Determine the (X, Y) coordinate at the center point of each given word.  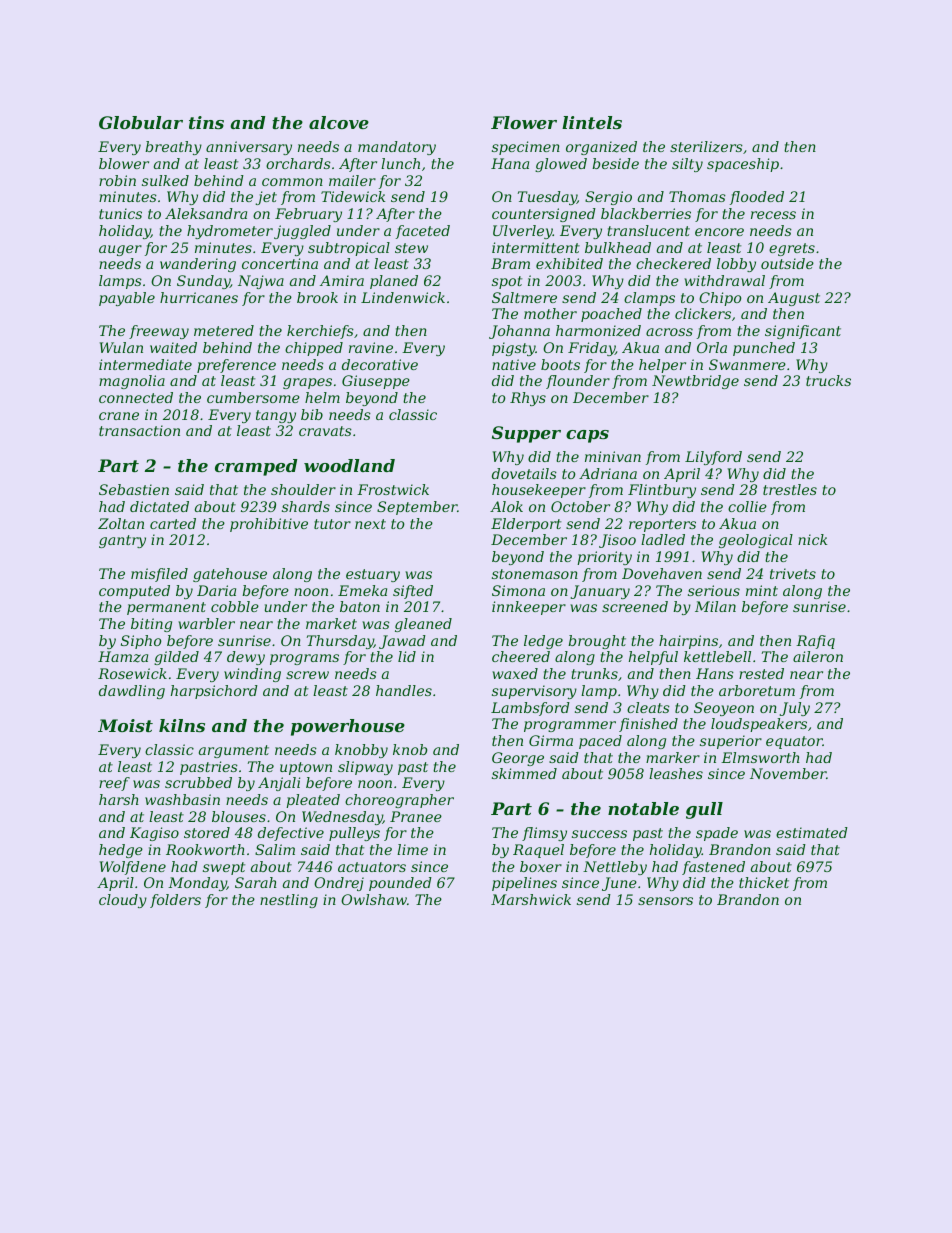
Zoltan (121, 523)
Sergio (608, 198)
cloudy (123, 901)
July (795, 709)
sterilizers (706, 147)
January (600, 592)
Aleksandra (206, 213)
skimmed (524, 773)
